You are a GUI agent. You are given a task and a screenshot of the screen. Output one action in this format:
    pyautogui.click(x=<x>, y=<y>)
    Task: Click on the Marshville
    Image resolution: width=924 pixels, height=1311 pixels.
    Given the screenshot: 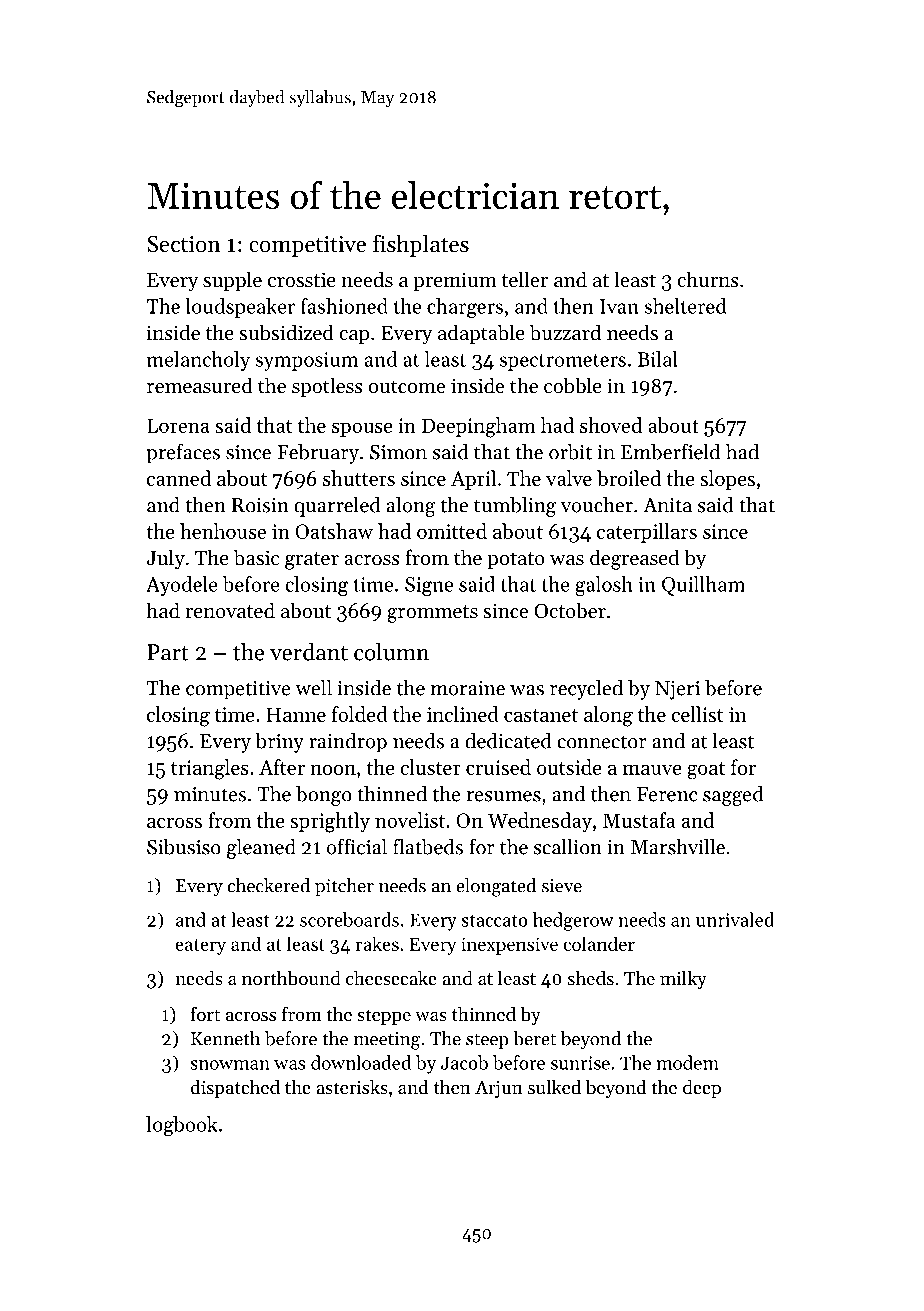 What is the action you would take?
    pyautogui.click(x=678, y=847)
